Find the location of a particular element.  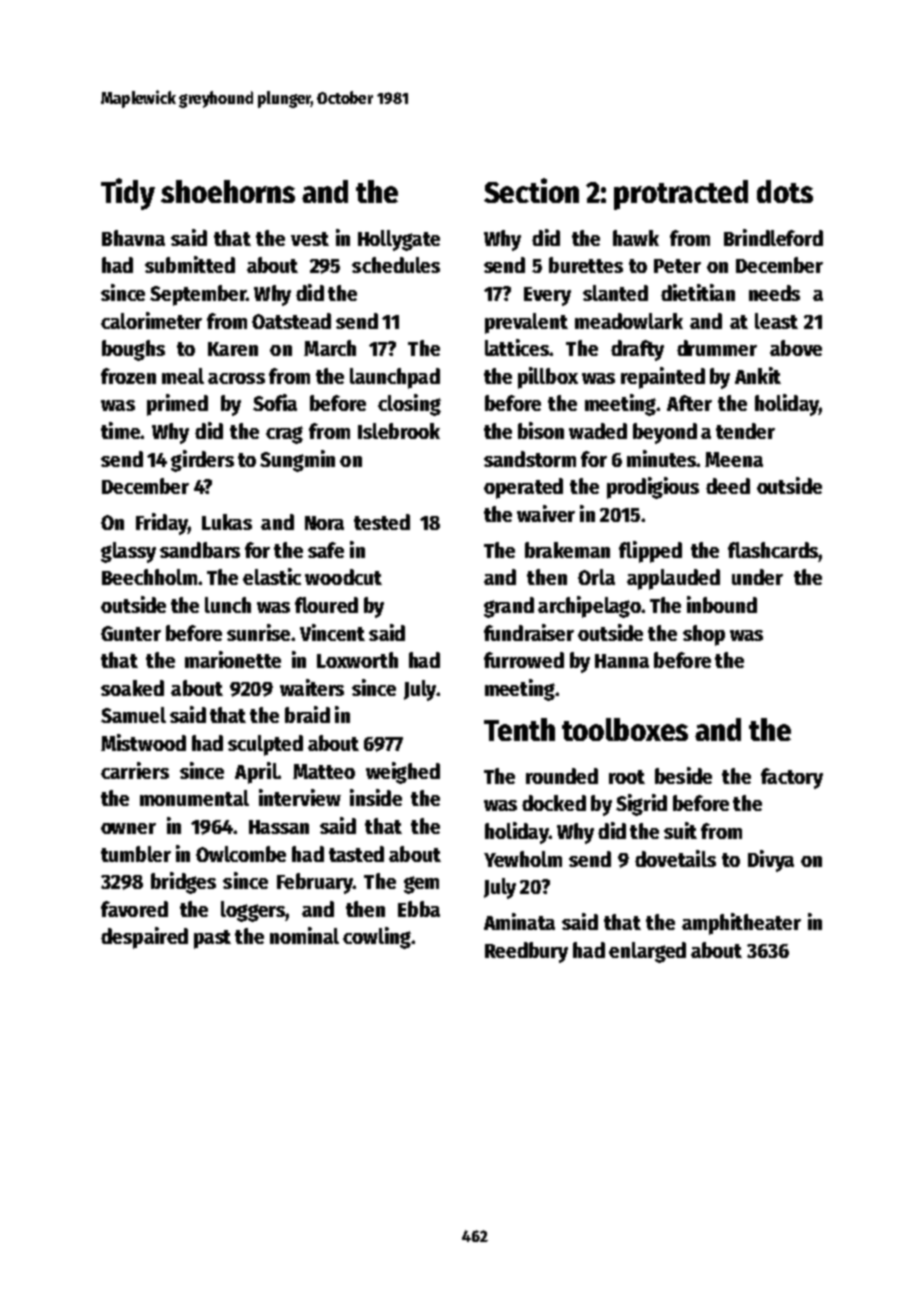

owner is located at coordinates (128, 828).
